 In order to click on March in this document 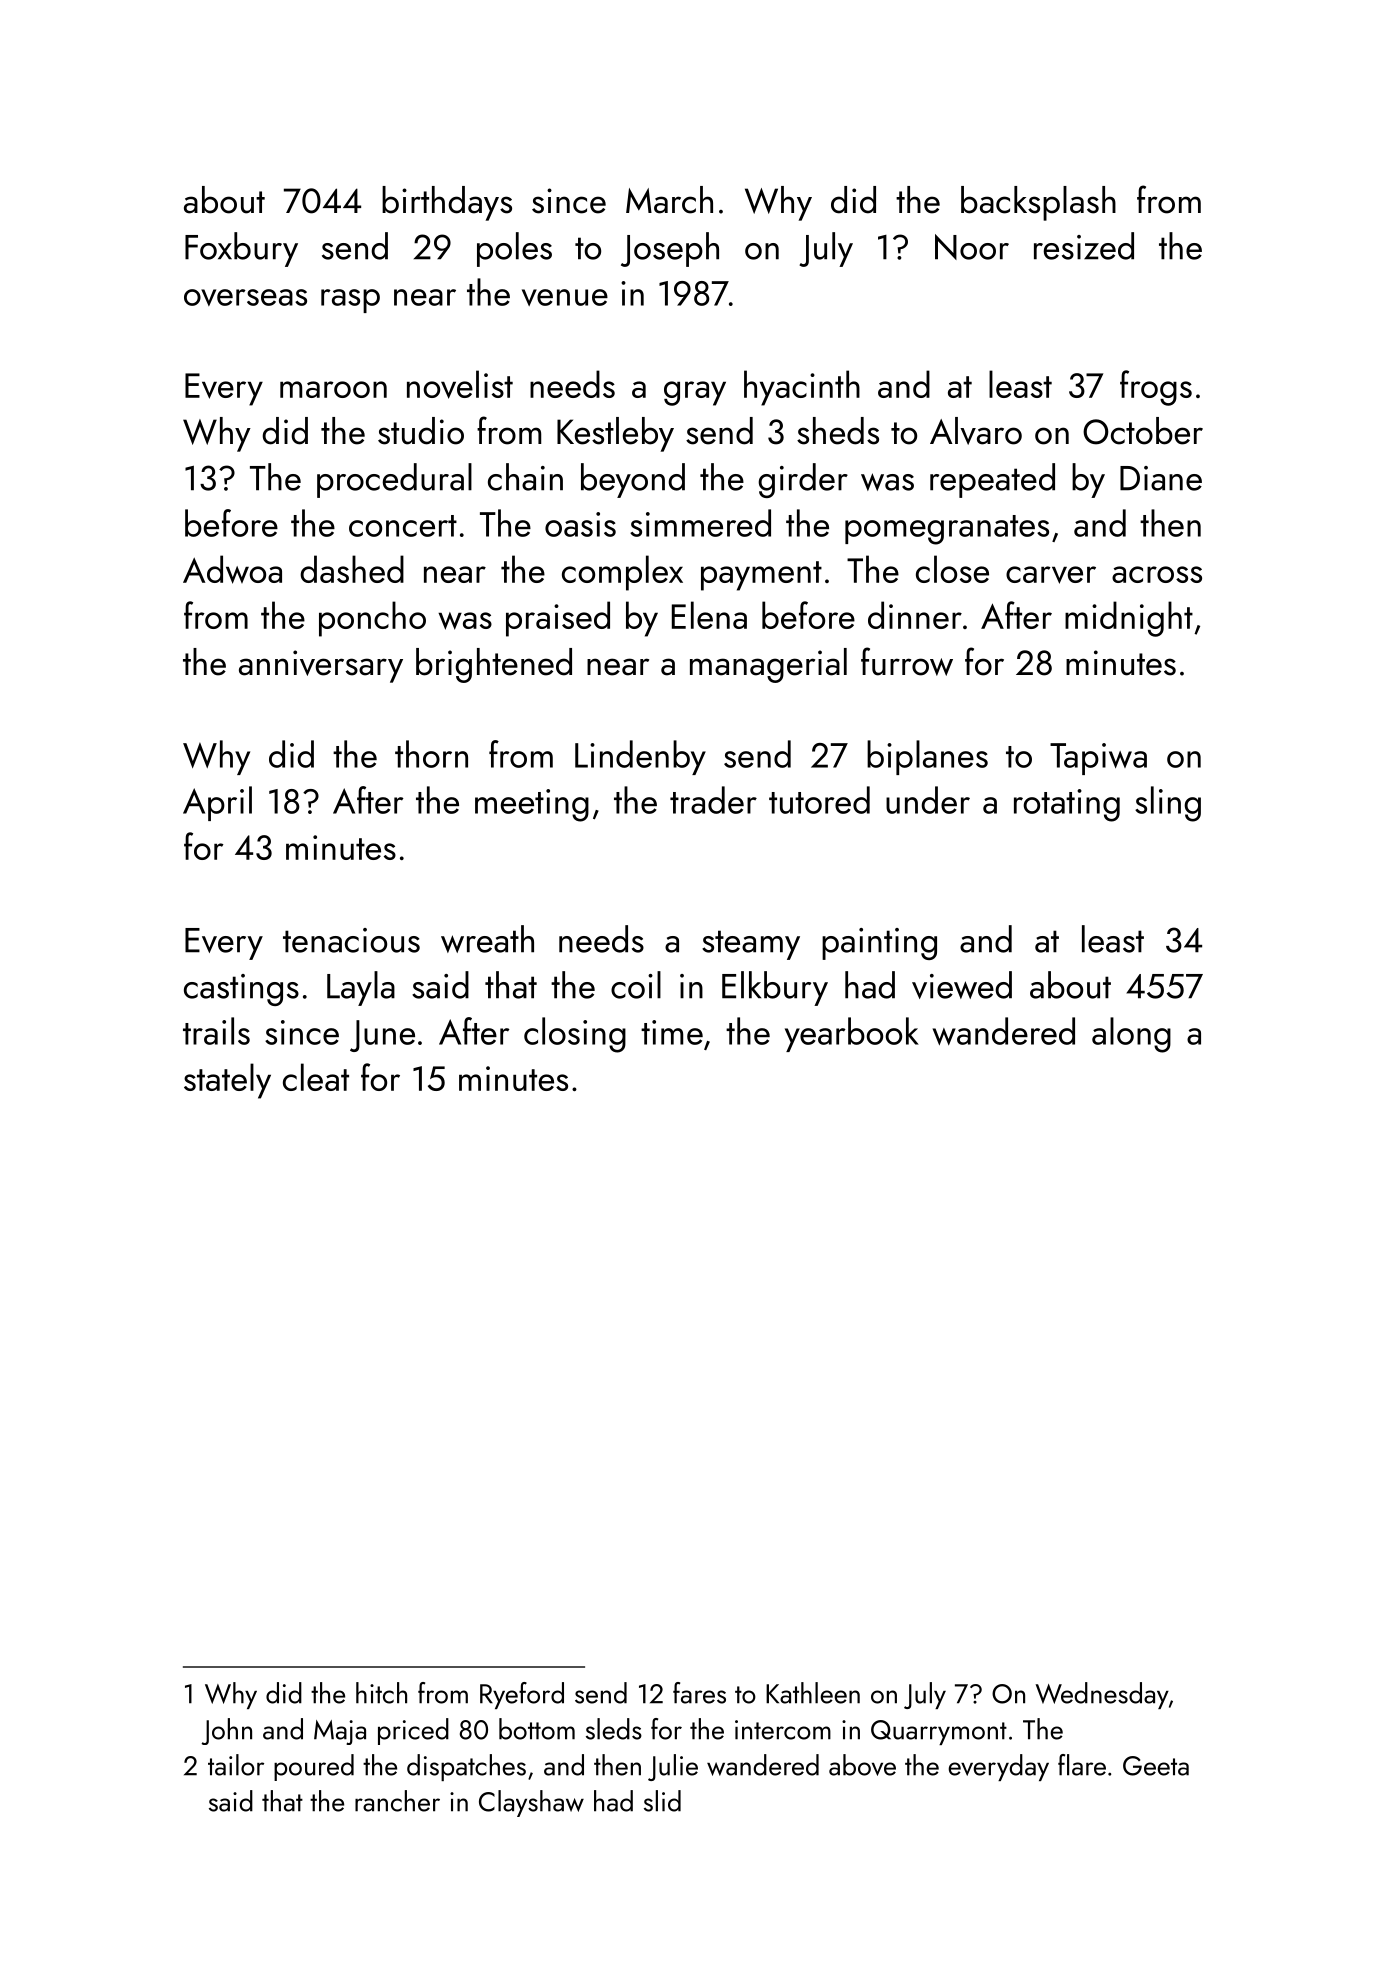, I will do `click(669, 200)`.
